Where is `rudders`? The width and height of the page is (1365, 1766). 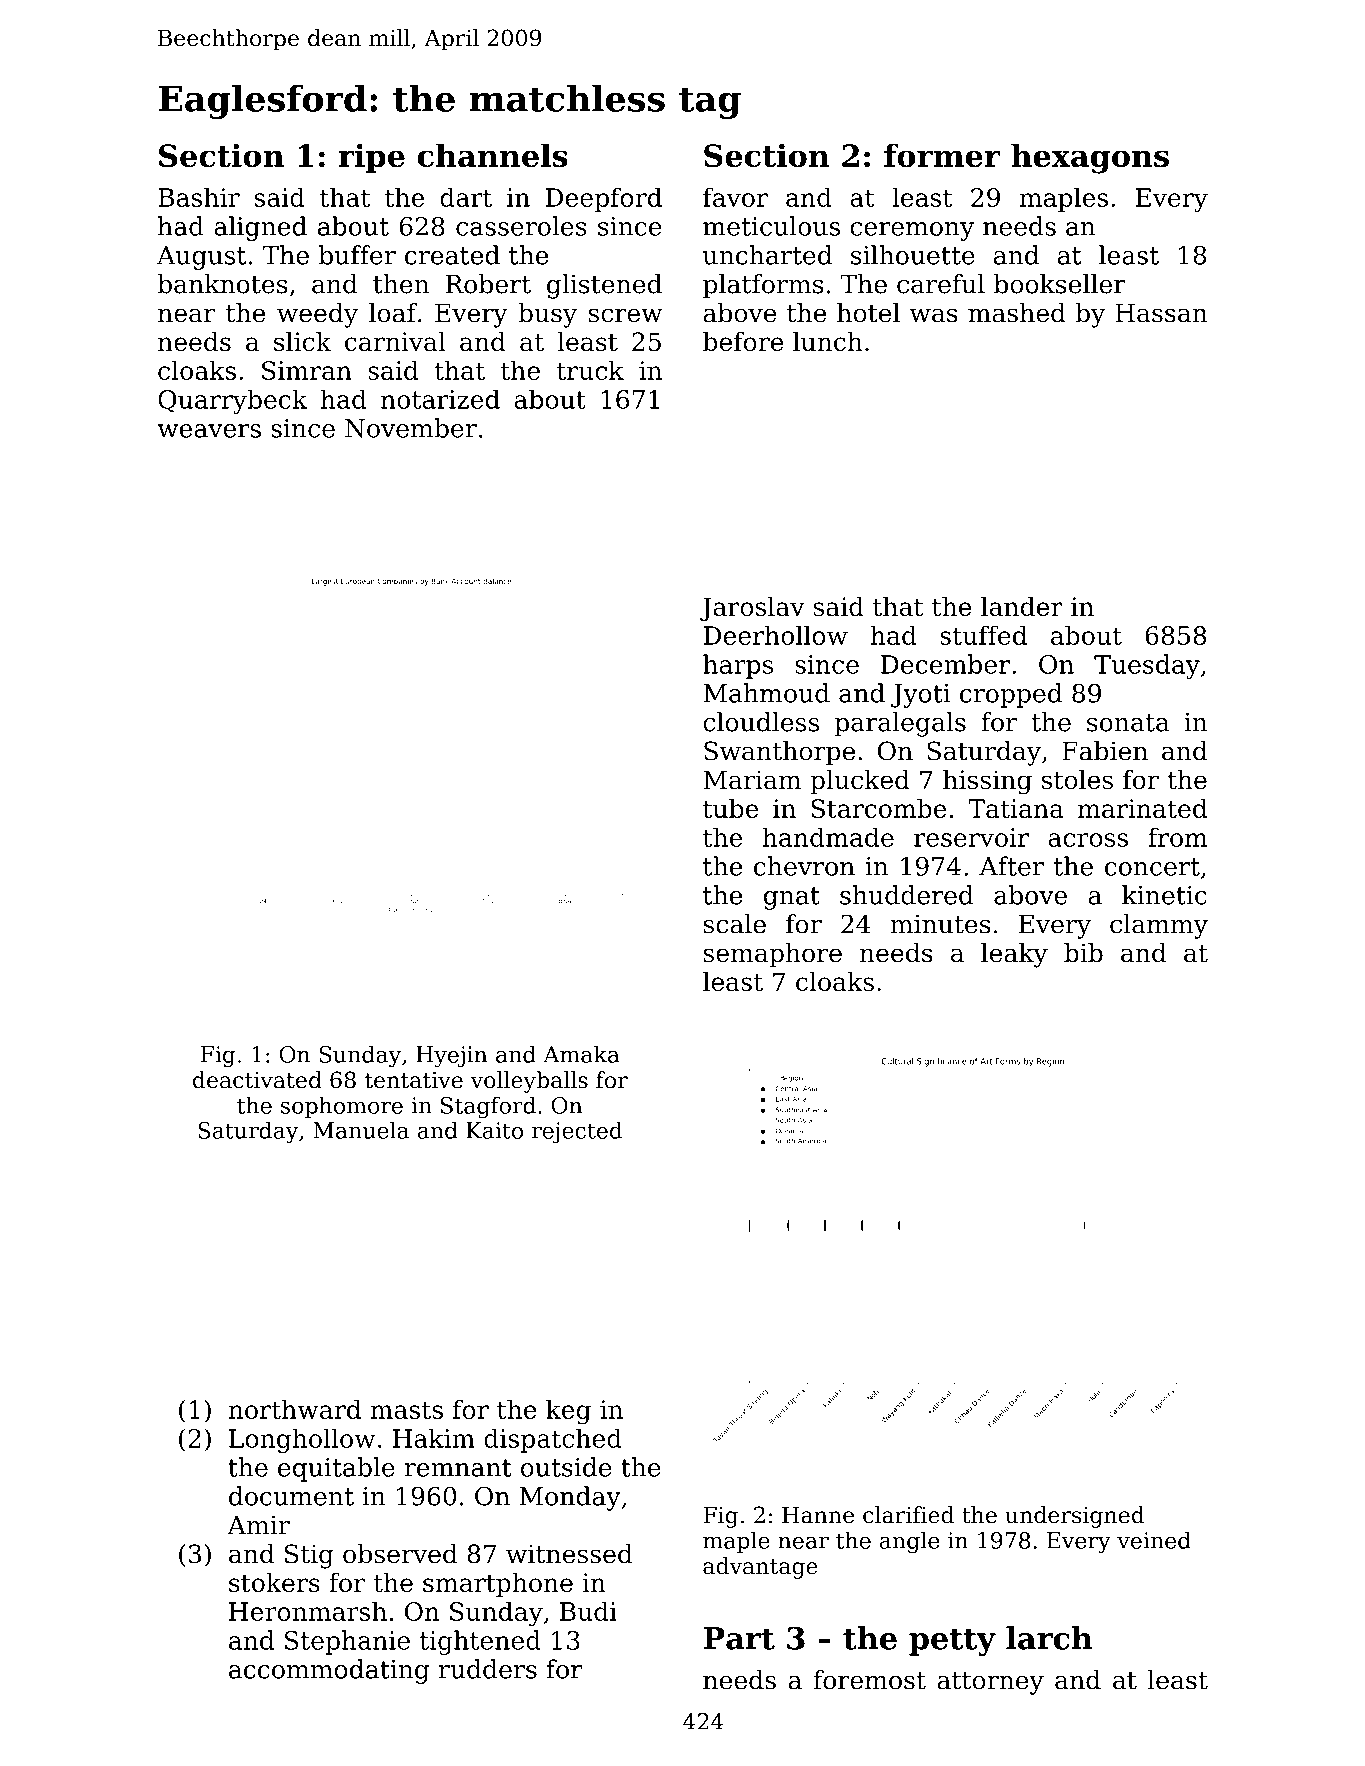 rudders is located at coordinates (488, 1669).
